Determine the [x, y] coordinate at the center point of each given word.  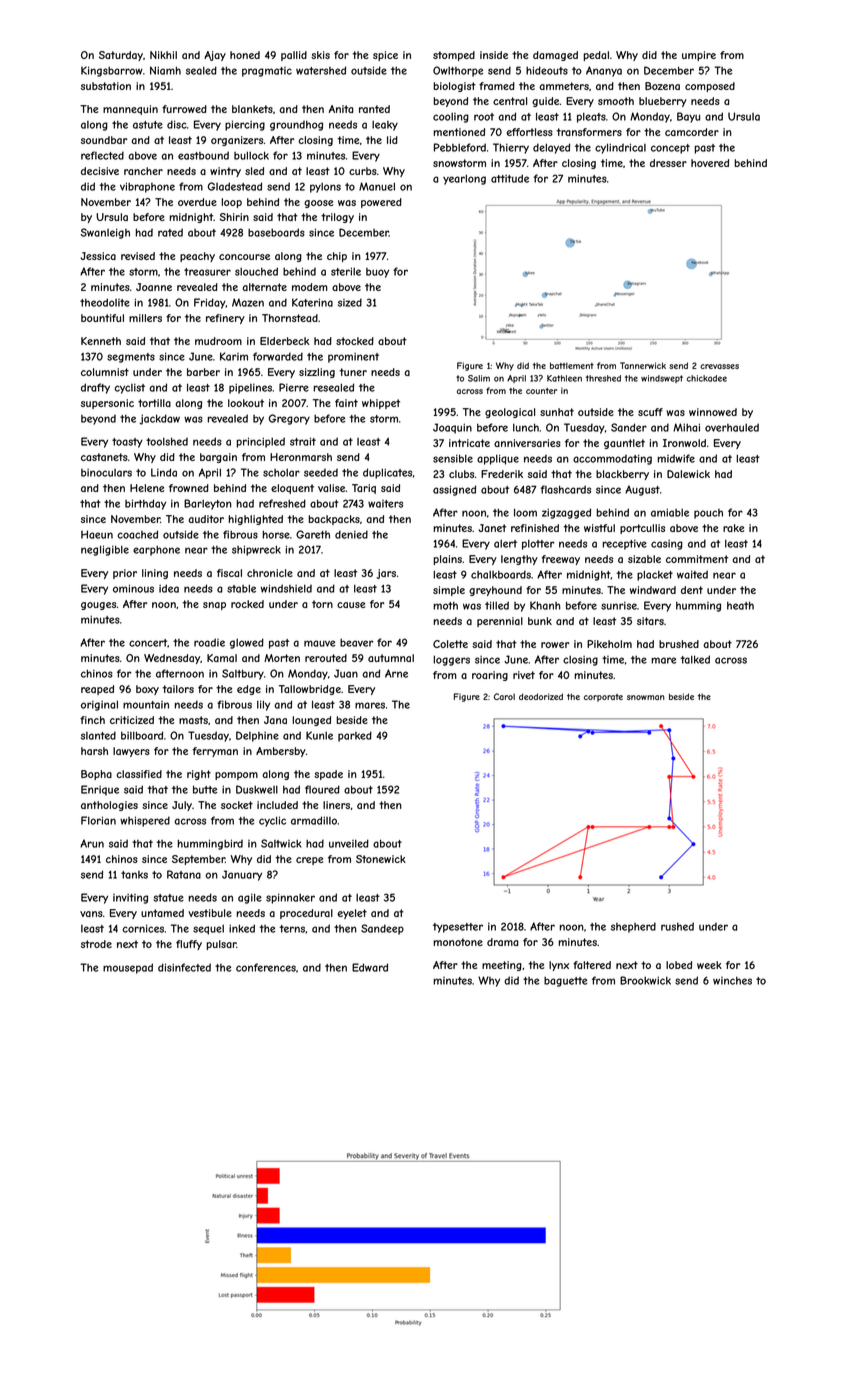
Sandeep [382, 929]
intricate [469, 443]
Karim [234, 356]
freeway [560, 560]
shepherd [633, 927]
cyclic [272, 821]
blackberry [622, 475]
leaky [385, 126]
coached [137, 534]
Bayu [688, 117]
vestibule [210, 913]
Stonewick [381, 859]
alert [505, 544]
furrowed [184, 109]
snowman [646, 697]
